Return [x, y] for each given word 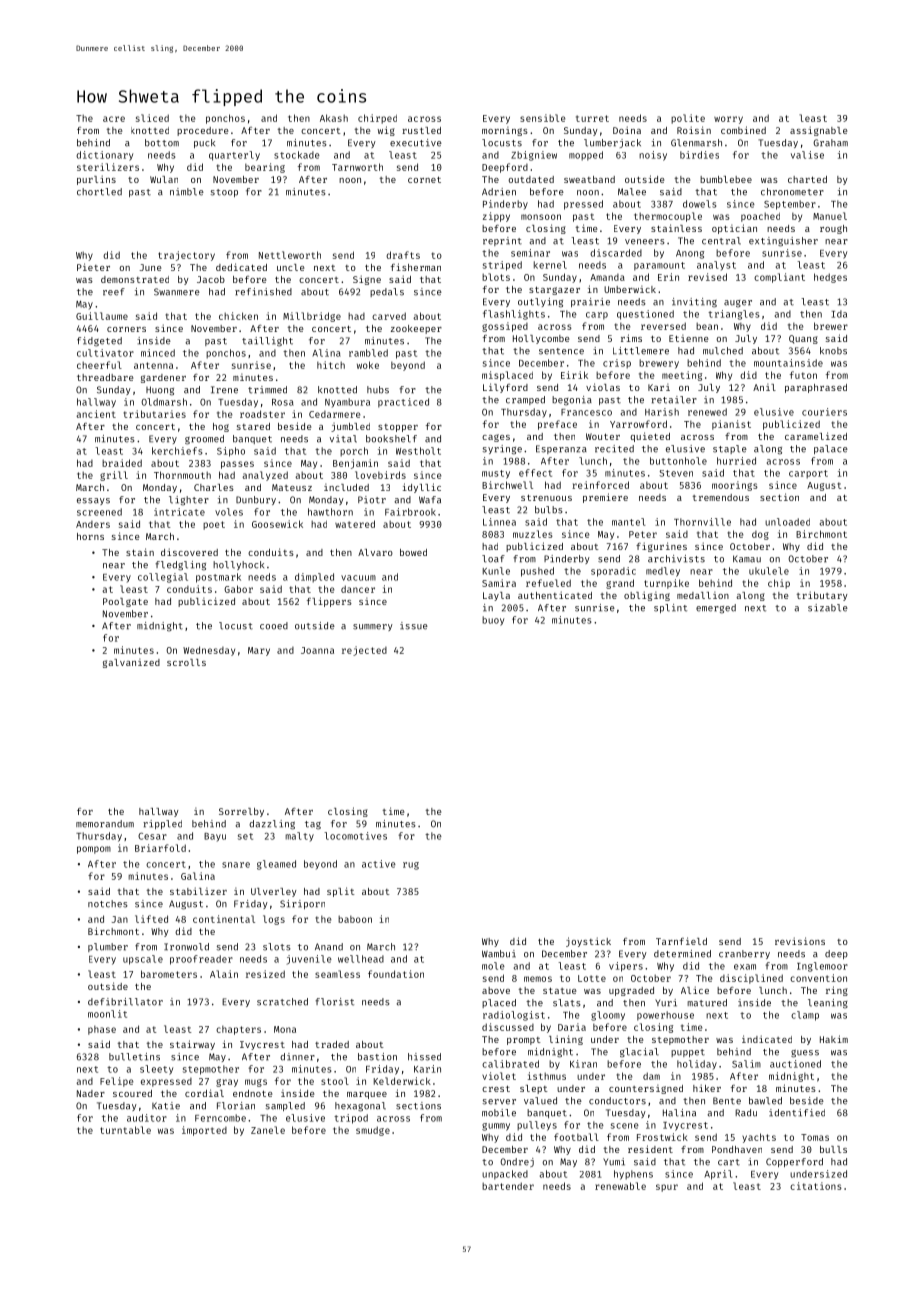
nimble [187, 192]
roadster [262, 414]
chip [779, 584]
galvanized [131, 663]
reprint [502, 241]
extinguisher [783, 242]
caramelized [816, 436]
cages [496, 438]
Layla [496, 596]
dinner [297, 1057]
